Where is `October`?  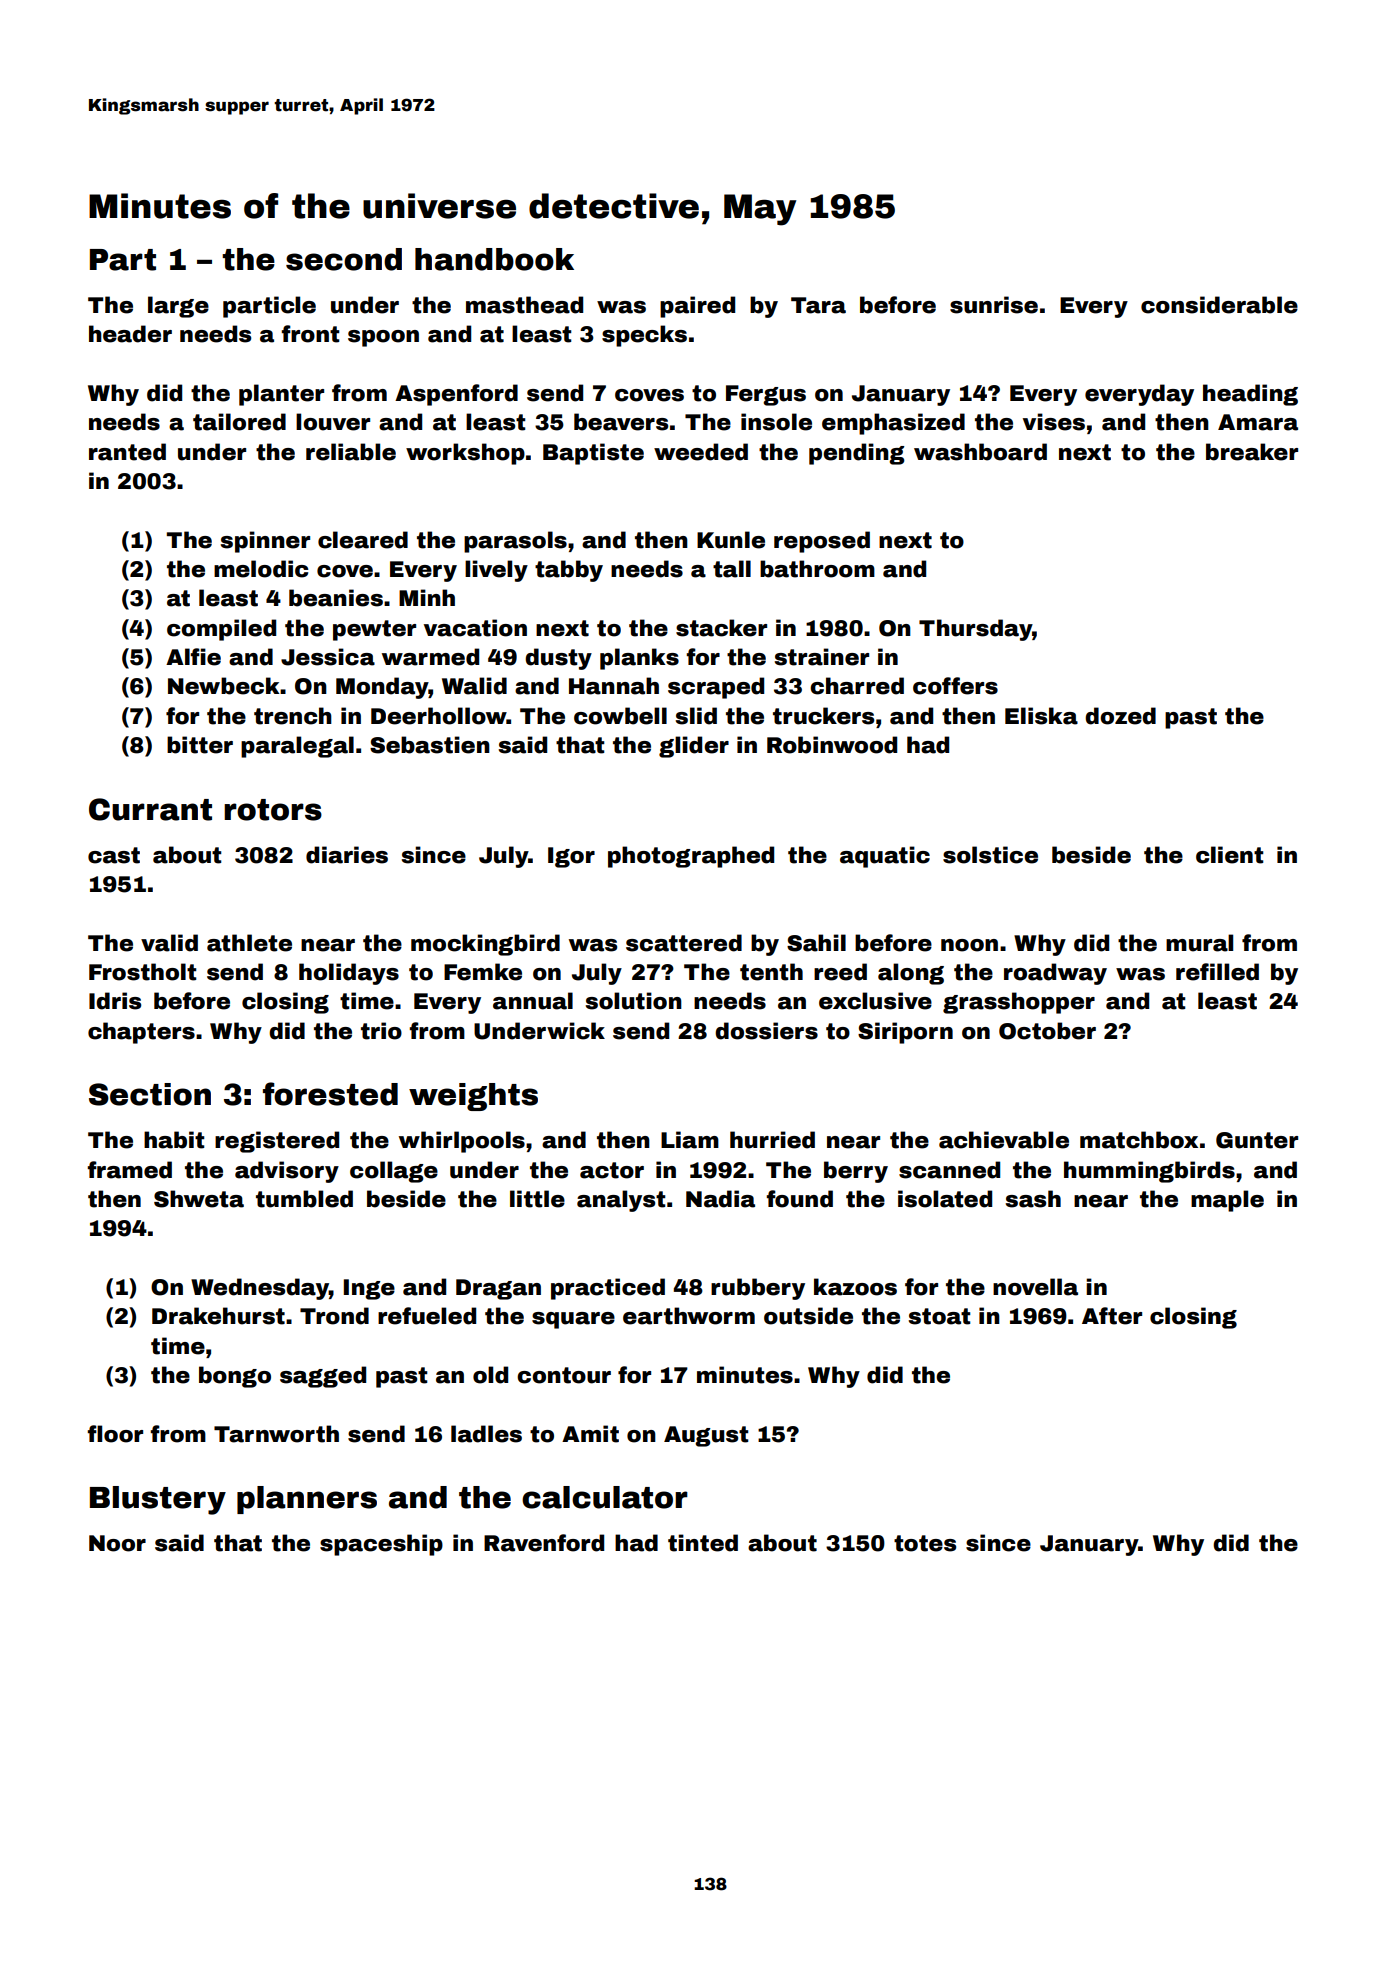 October is located at coordinates (1047, 1031).
